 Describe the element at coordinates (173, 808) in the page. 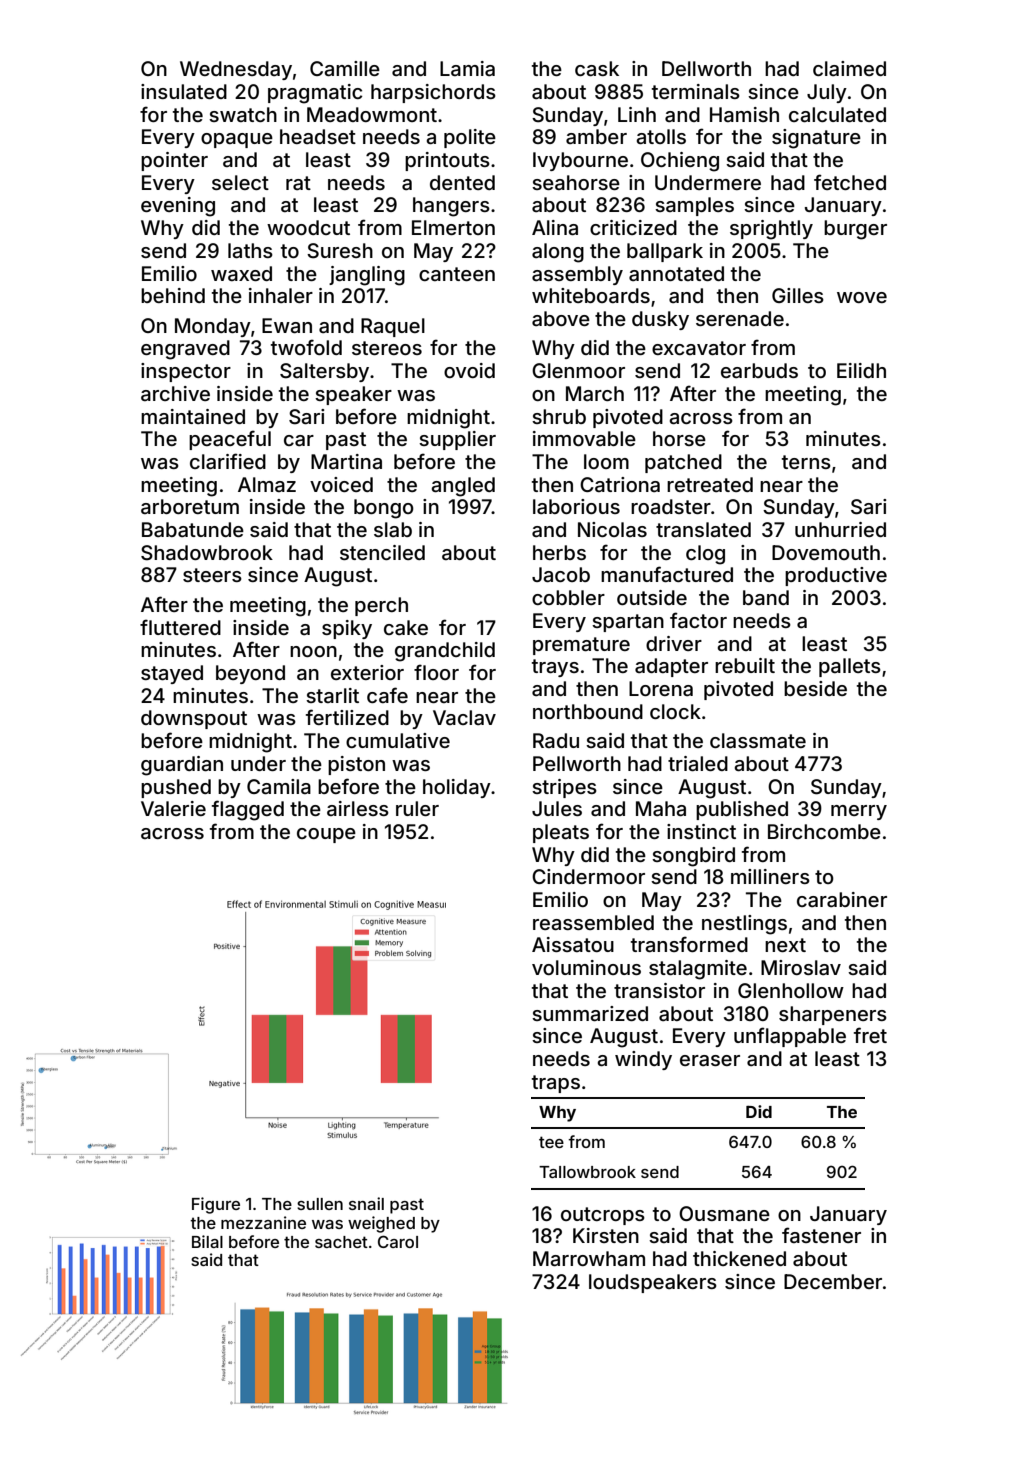

I see `Valerie` at that location.
